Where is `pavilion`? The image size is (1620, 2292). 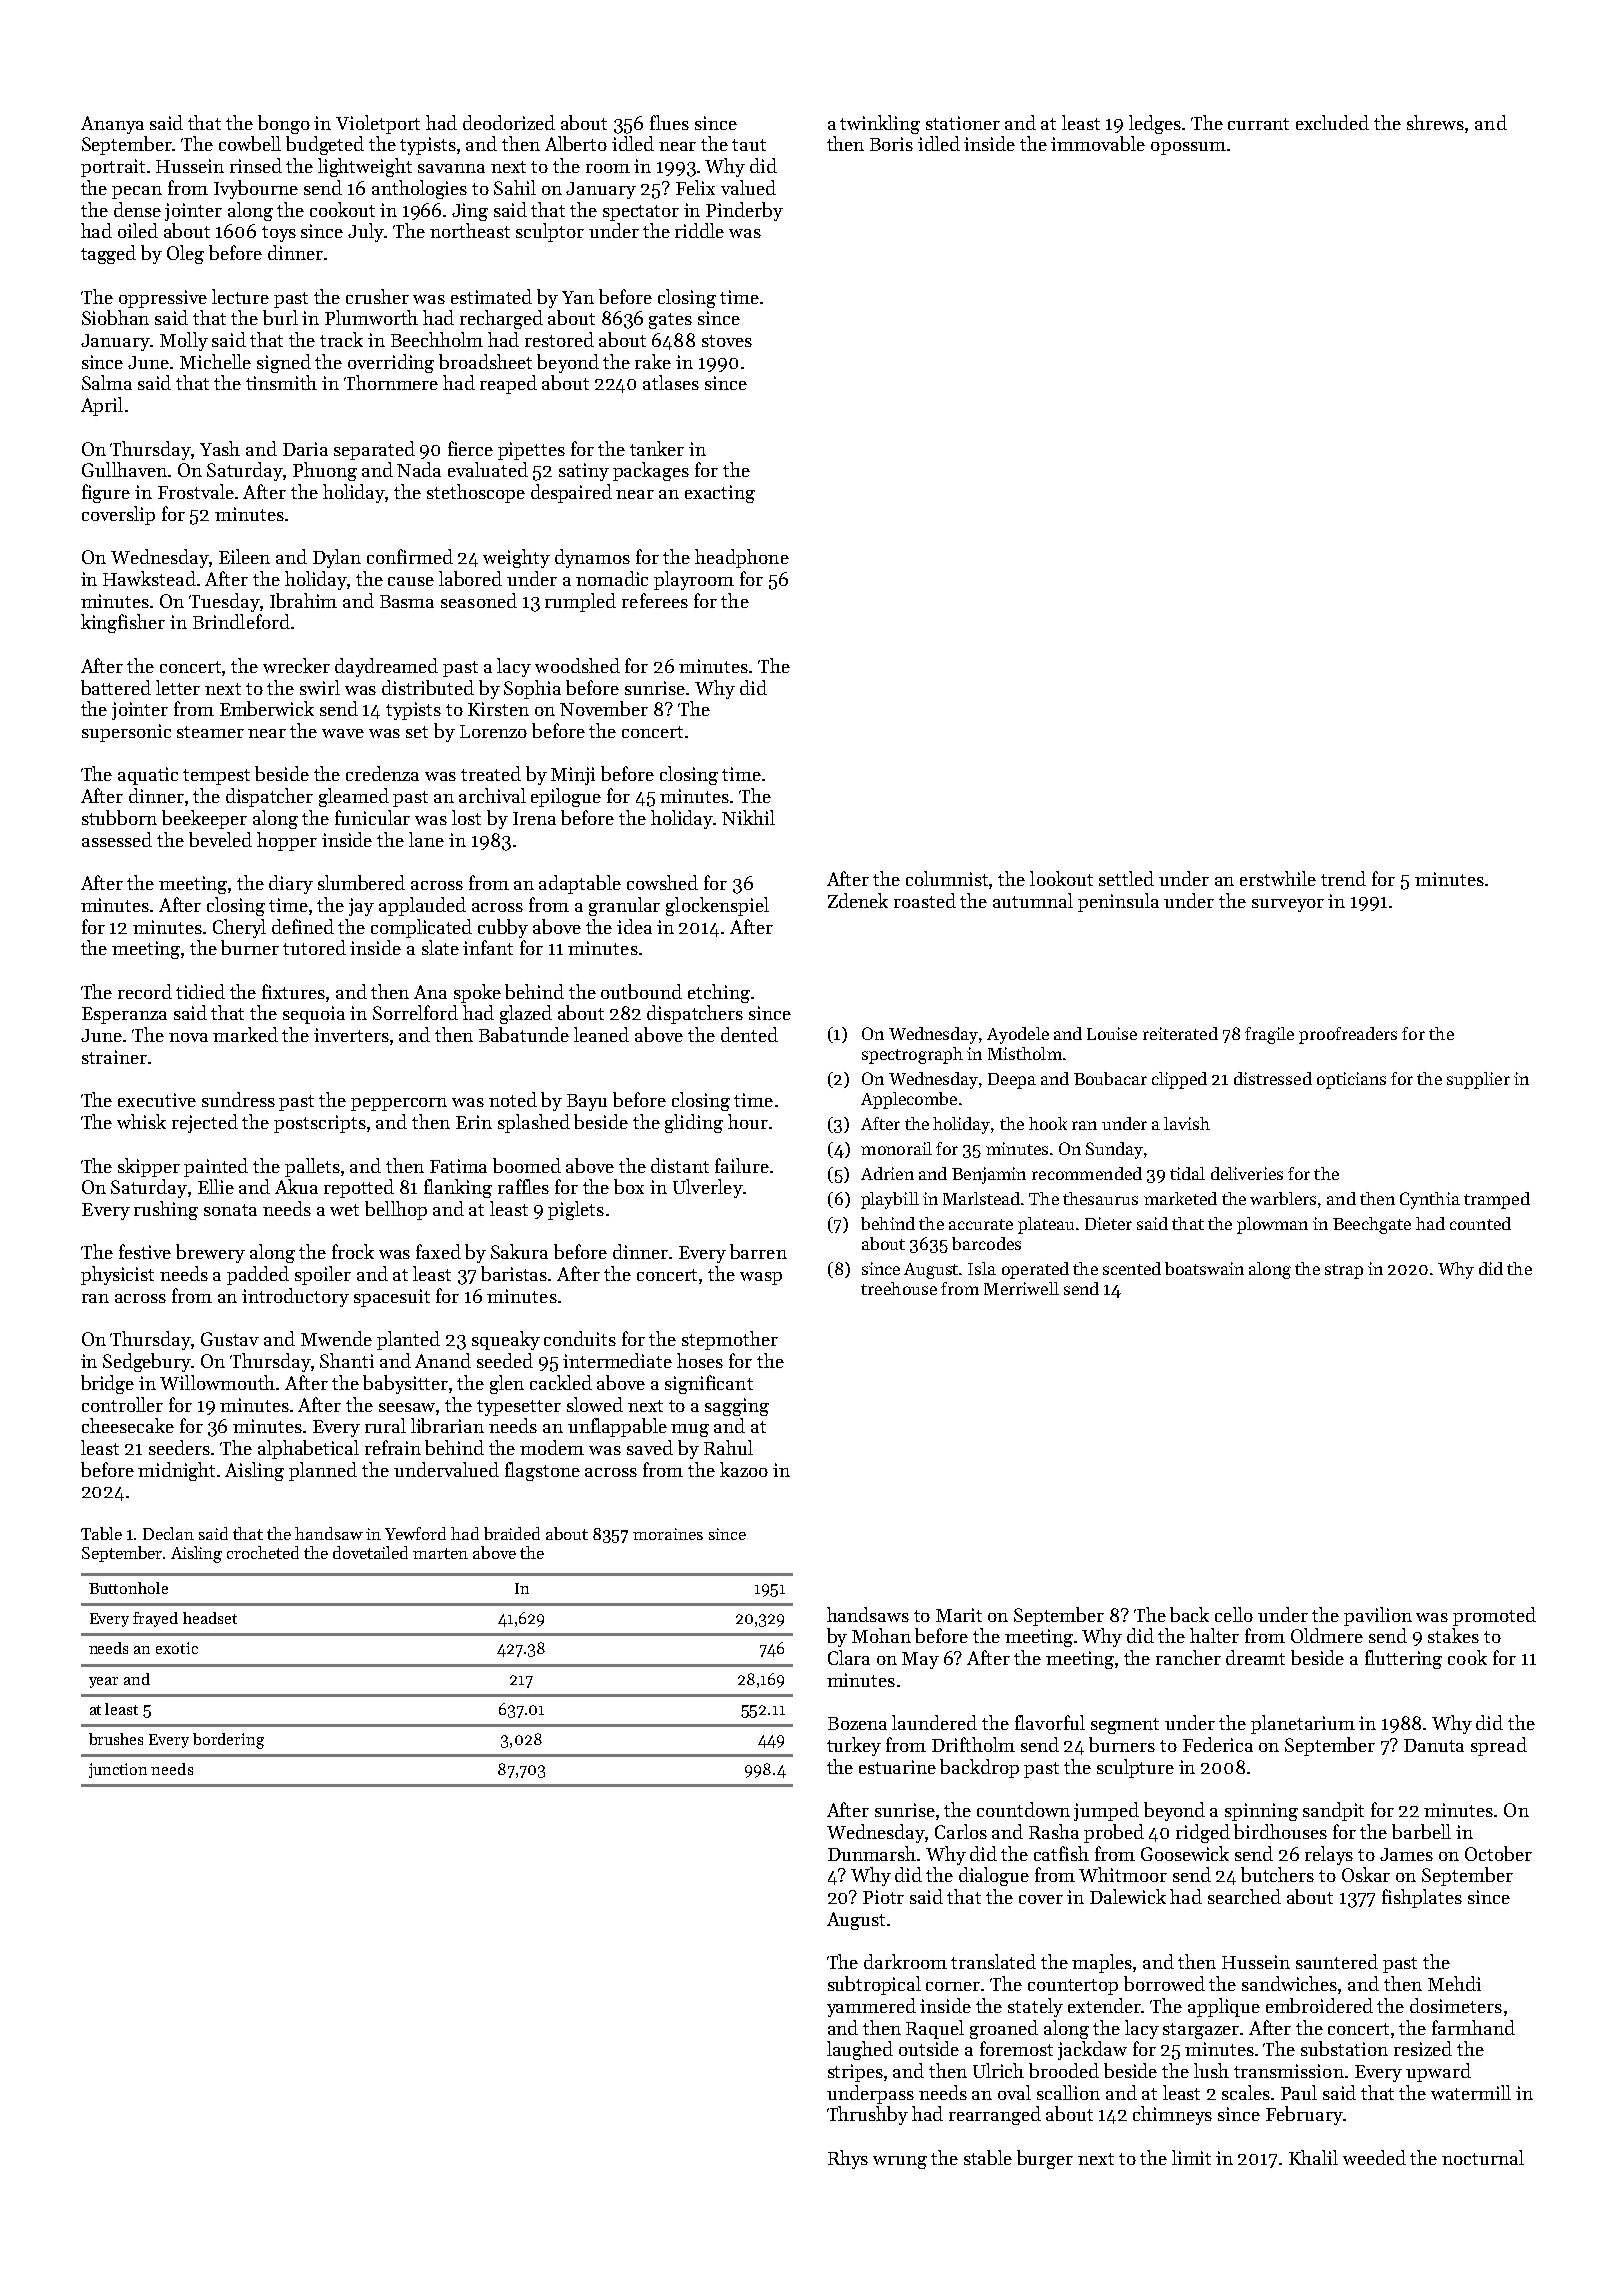
pavilion is located at coordinates (1378, 1616).
